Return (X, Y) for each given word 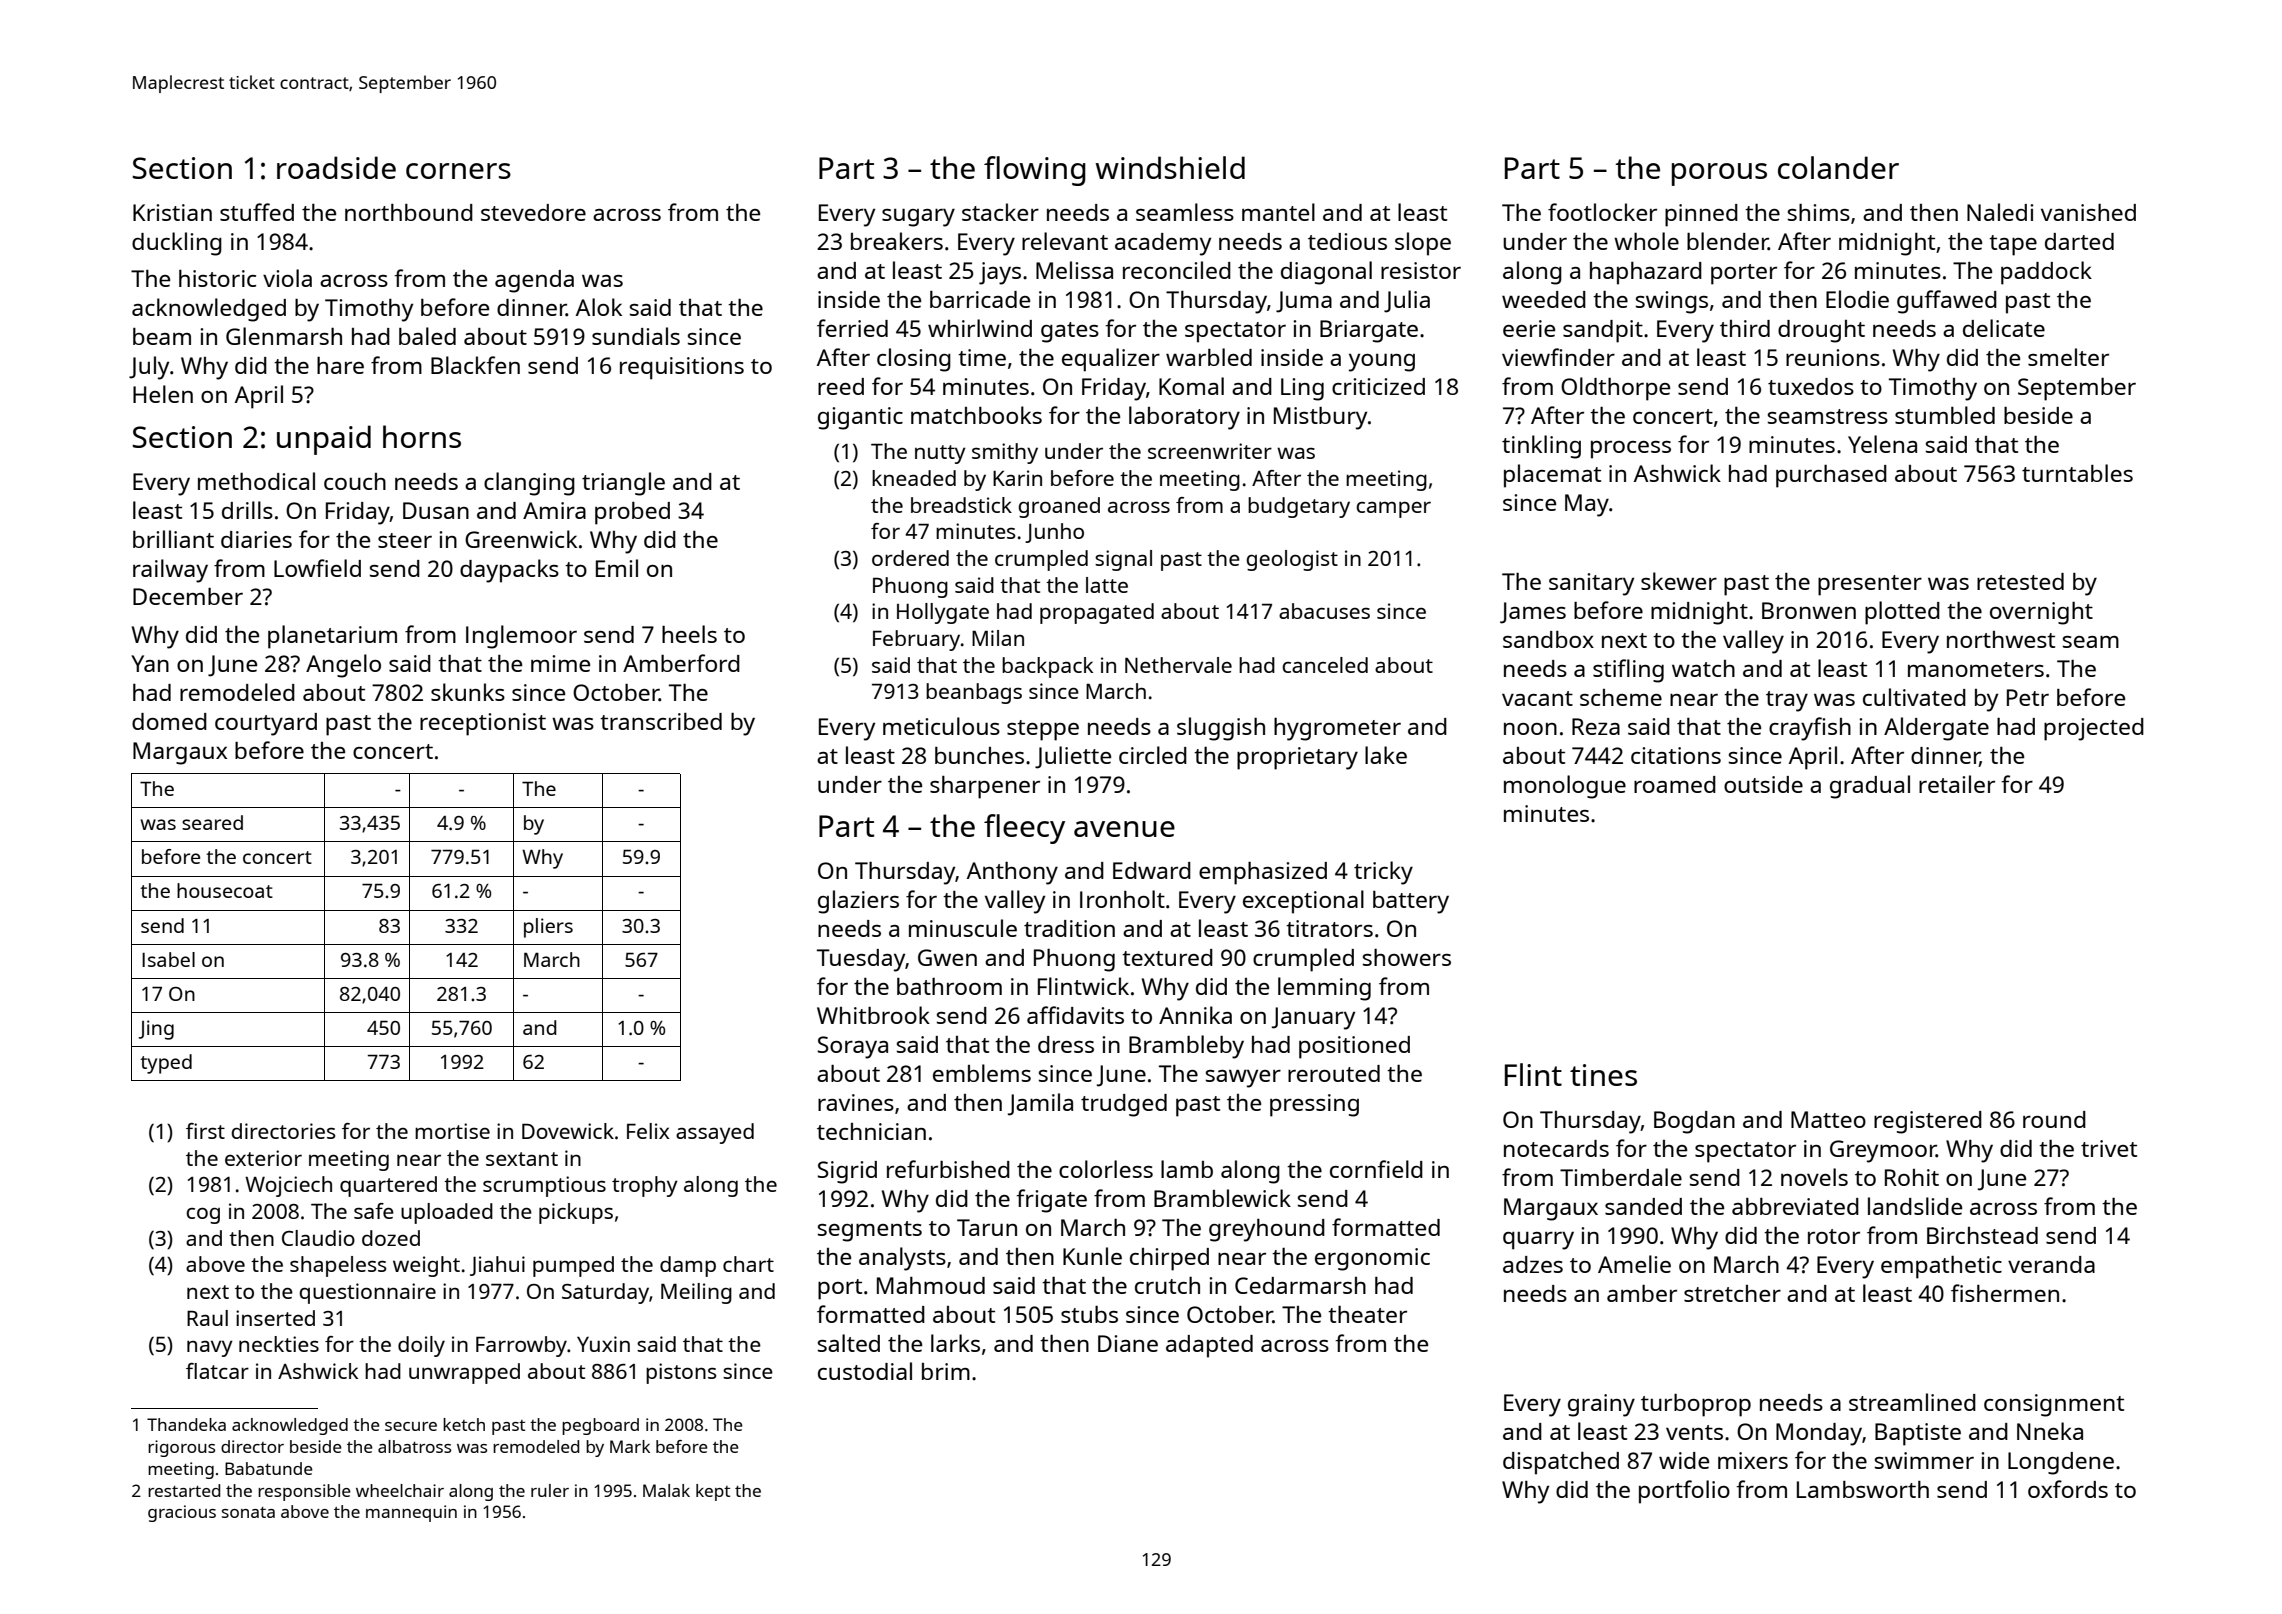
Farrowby (521, 1346)
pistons (681, 1373)
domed (169, 721)
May (1587, 505)
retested (2020, 581)
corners (458, 171)
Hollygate (943, 613)
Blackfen (475, 365)
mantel (1278, 212)
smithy (1005, 453)
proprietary (1297, 758)
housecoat (225, 890)
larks (955, 1343)
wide (1684, 1460)
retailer (1957, 784)
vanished (2088, 212)
